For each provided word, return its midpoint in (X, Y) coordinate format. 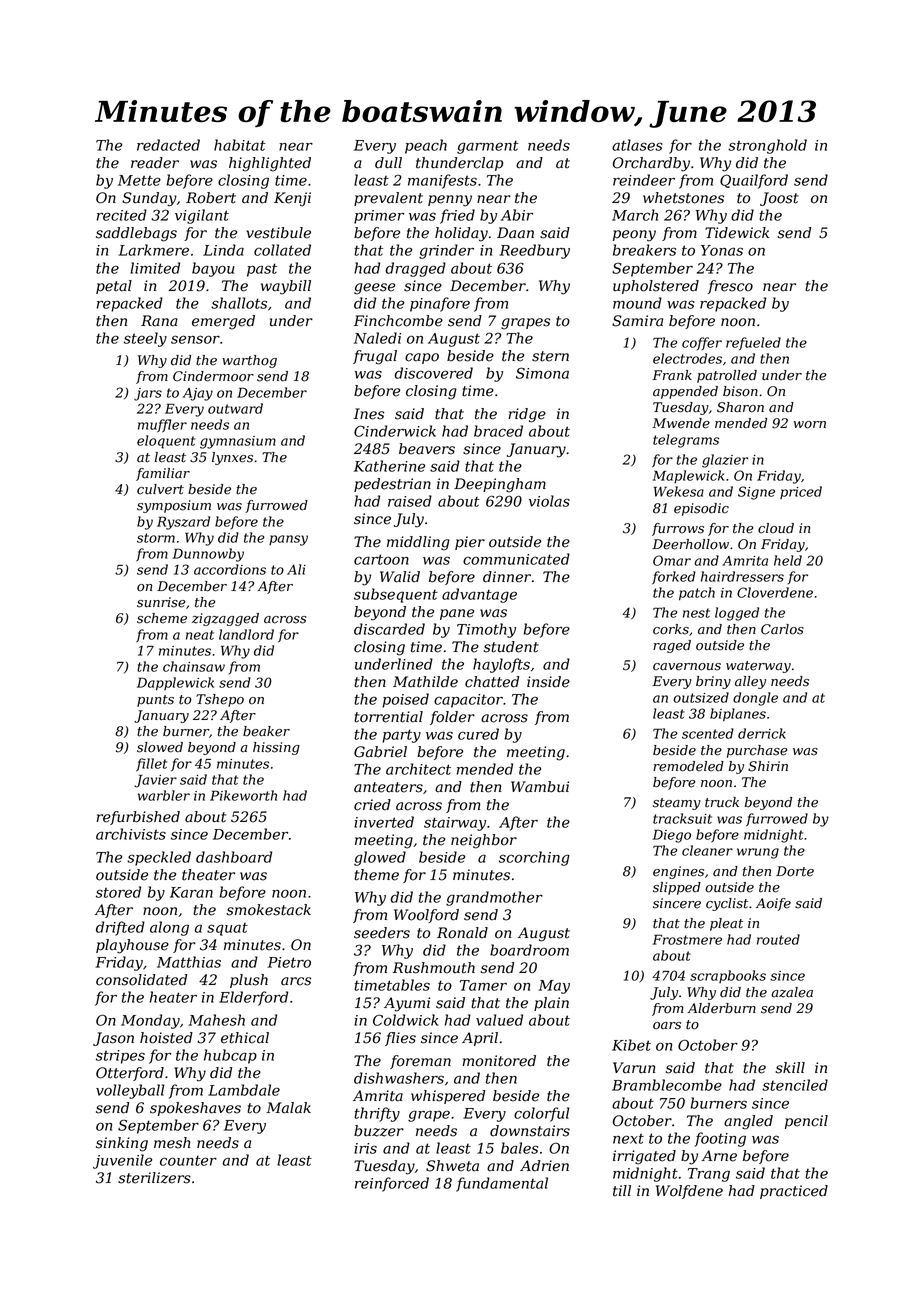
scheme (162, 618)
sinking (122, 1144)
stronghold (767, 146)
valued (499, 1020)
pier (470, 543)
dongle (755, 699)
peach (426, 146)
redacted (168, 145)
